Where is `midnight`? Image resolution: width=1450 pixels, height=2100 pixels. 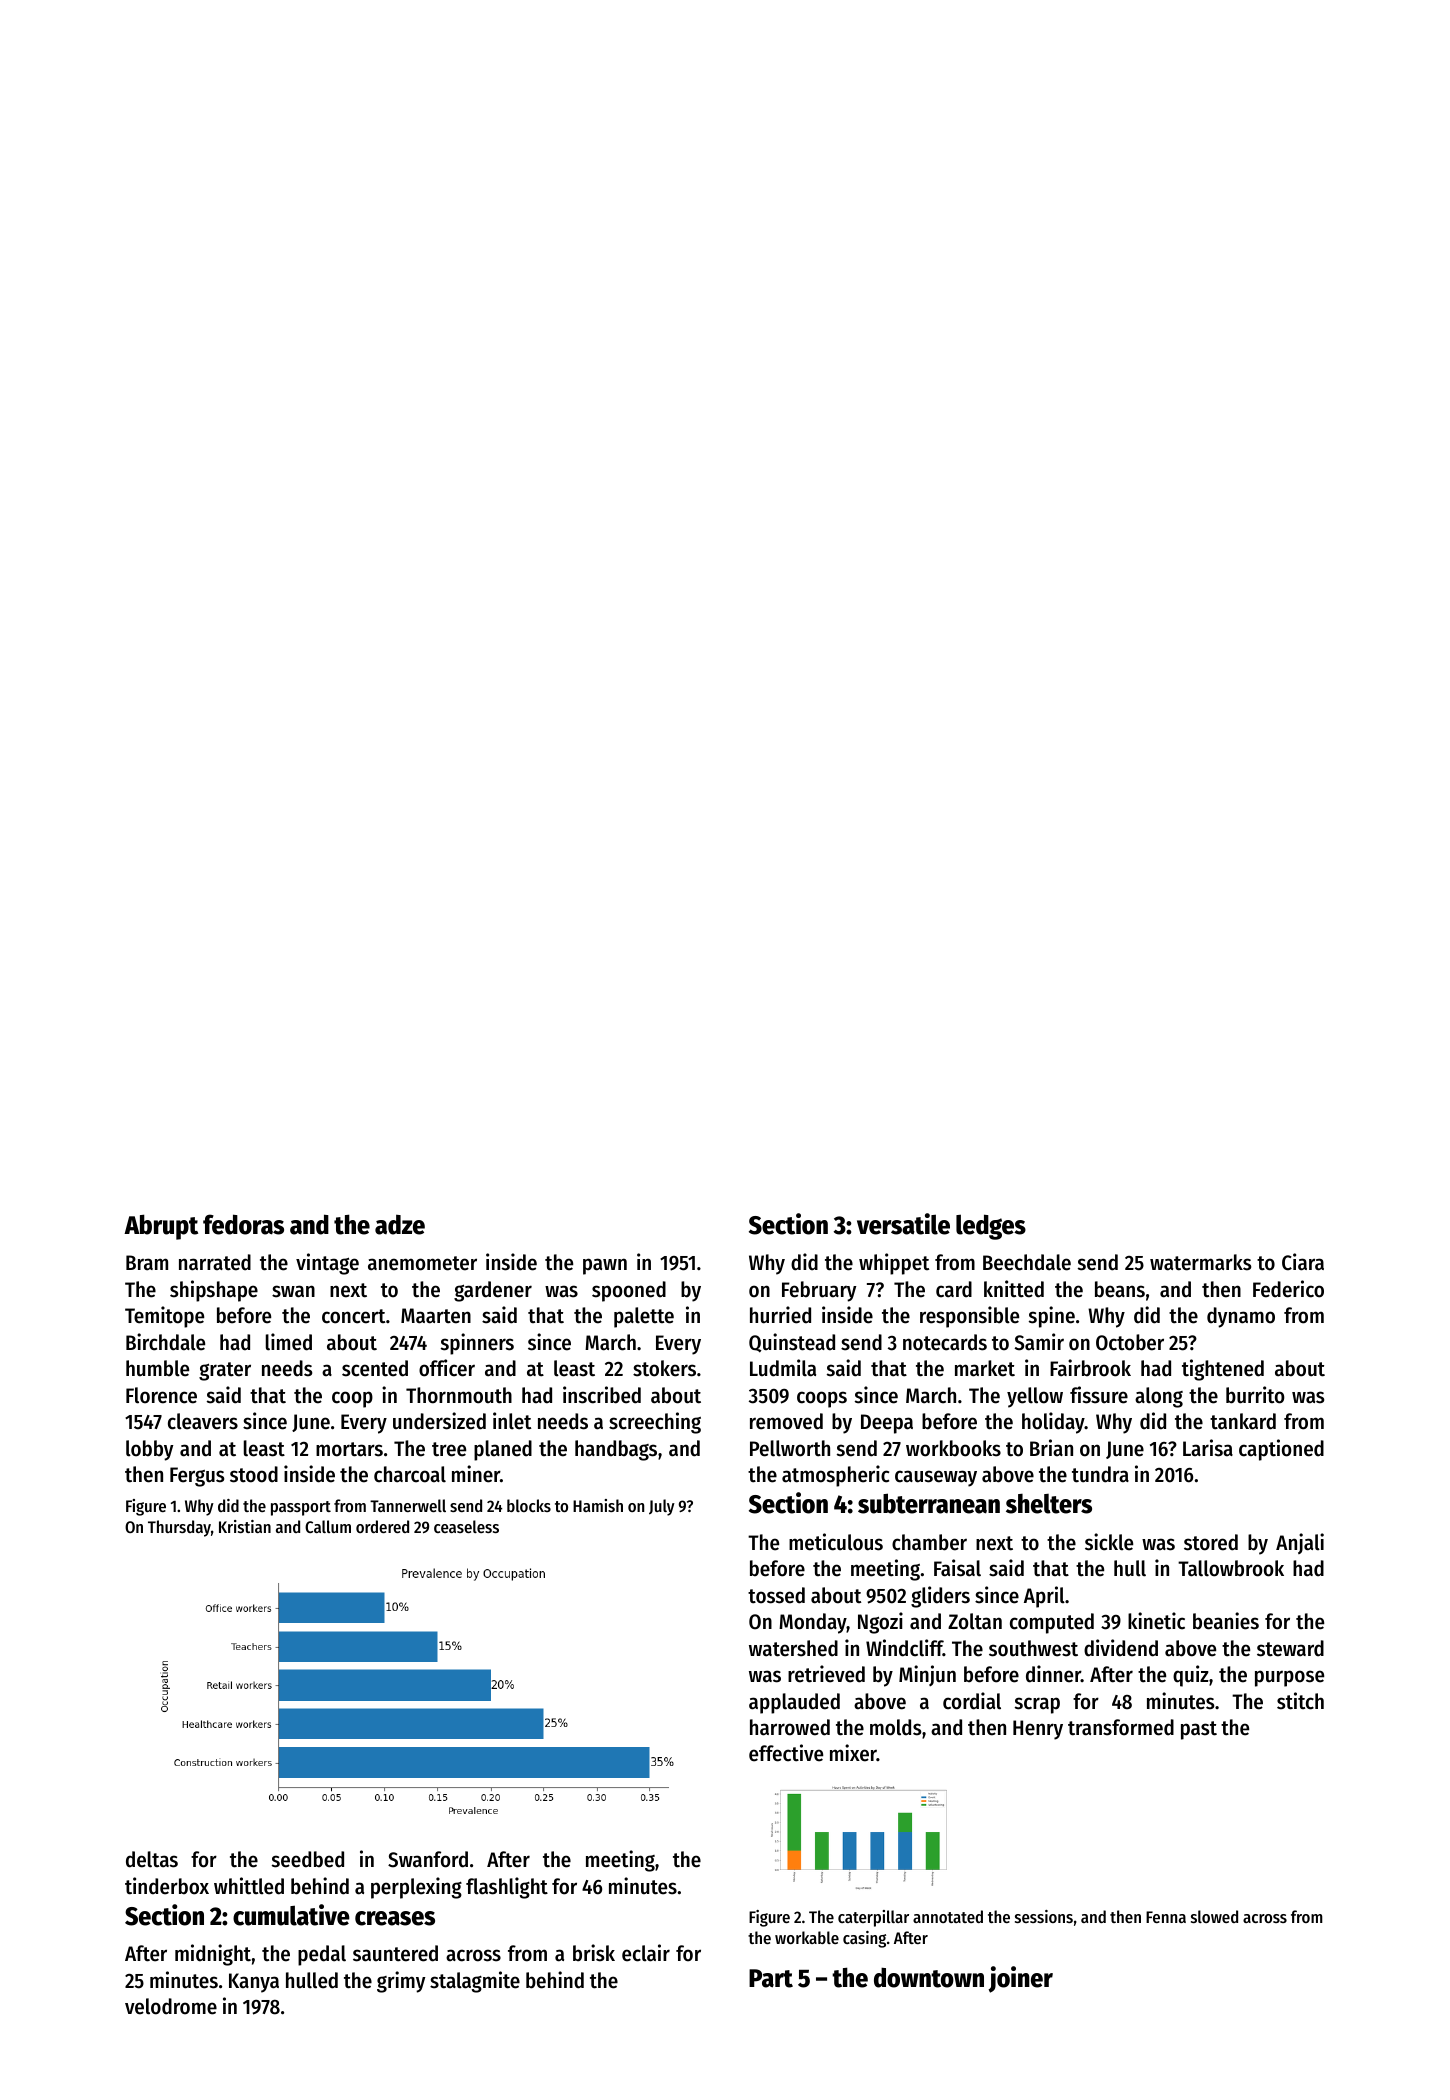
midnight is located at coordinates (213, 1955).
